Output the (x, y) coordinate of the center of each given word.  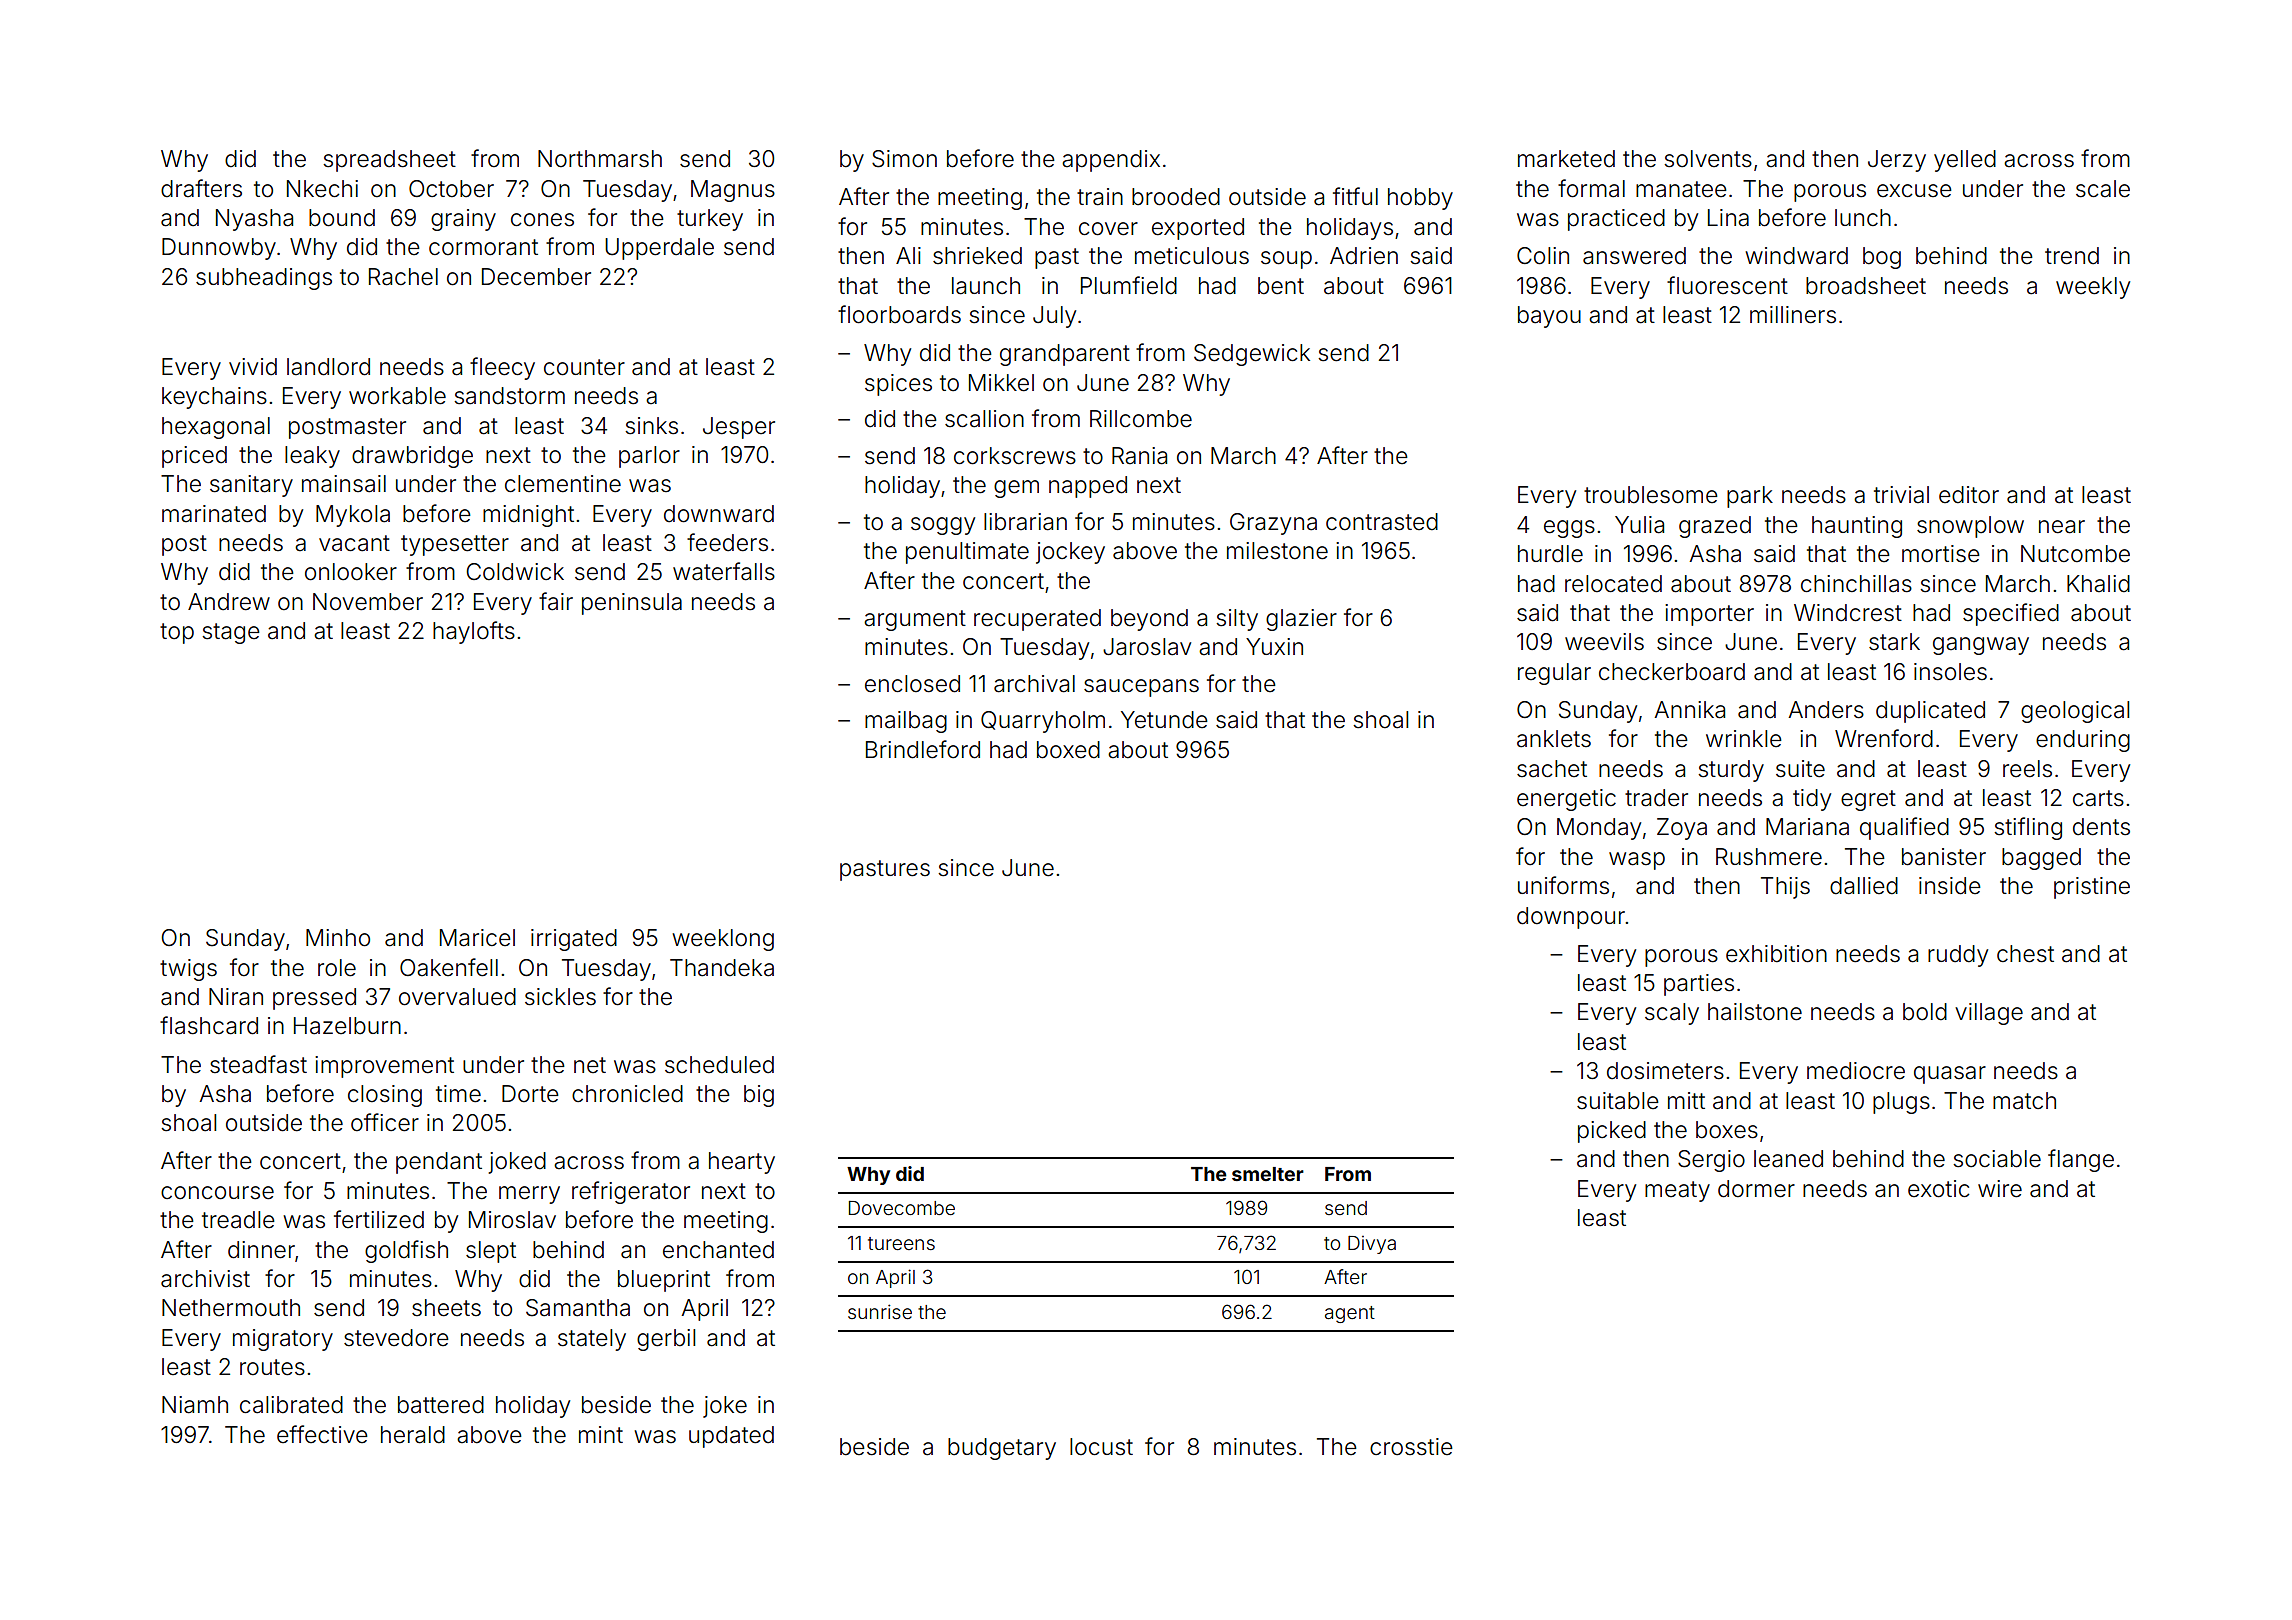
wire (2000, 1189)
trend (2072, 256)
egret (1868, 800)
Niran (236, 997)
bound (342, 218)
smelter (1268, 1174)
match (2024, 1101)
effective (322, 1434)
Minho (338, 938)
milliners (1793, 315)
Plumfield (1129, 285)
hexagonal (216, 428)
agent (1350, 1314)
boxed (1068, 750)
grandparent (1065, 355)
